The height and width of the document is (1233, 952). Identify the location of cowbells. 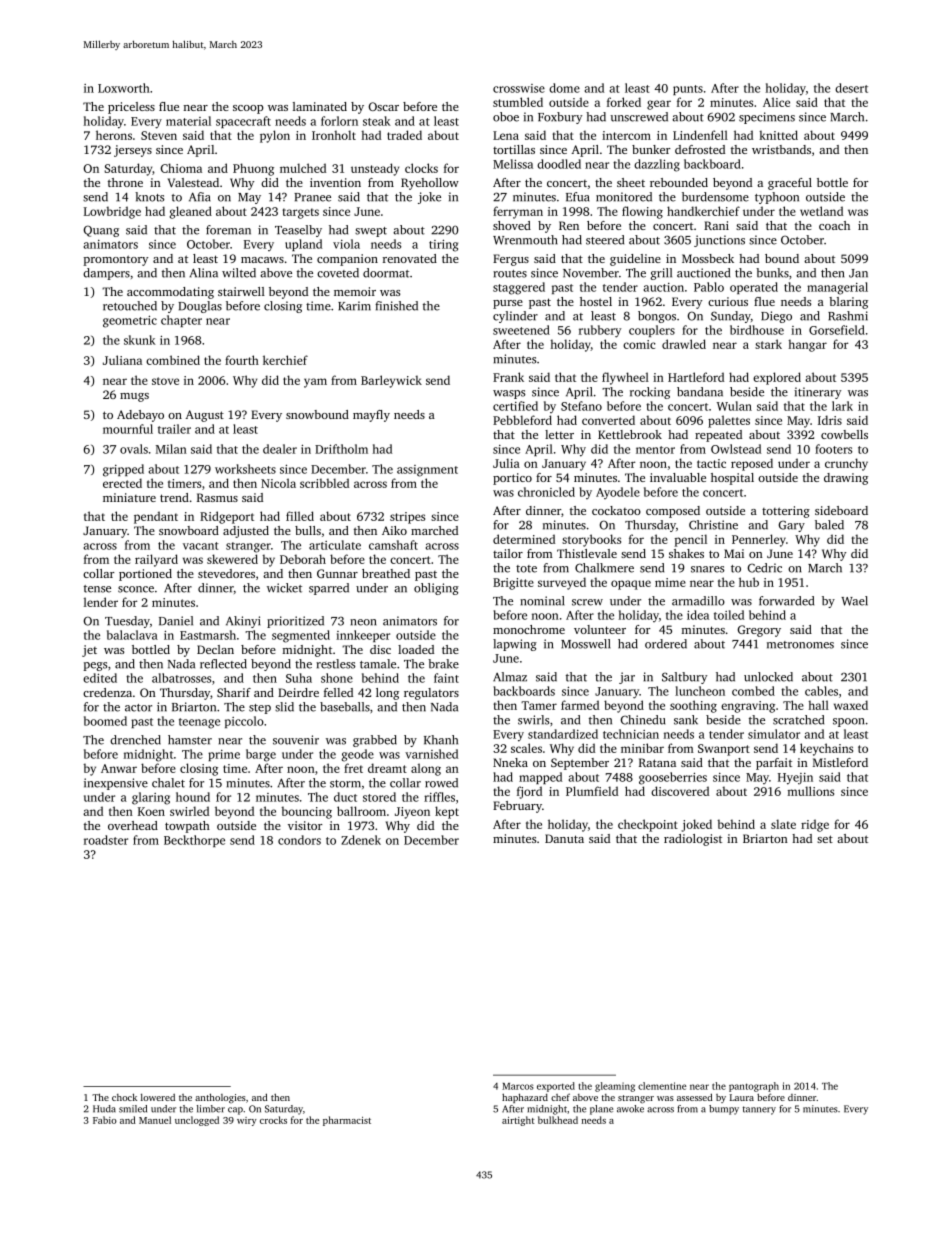
(844, 434).
